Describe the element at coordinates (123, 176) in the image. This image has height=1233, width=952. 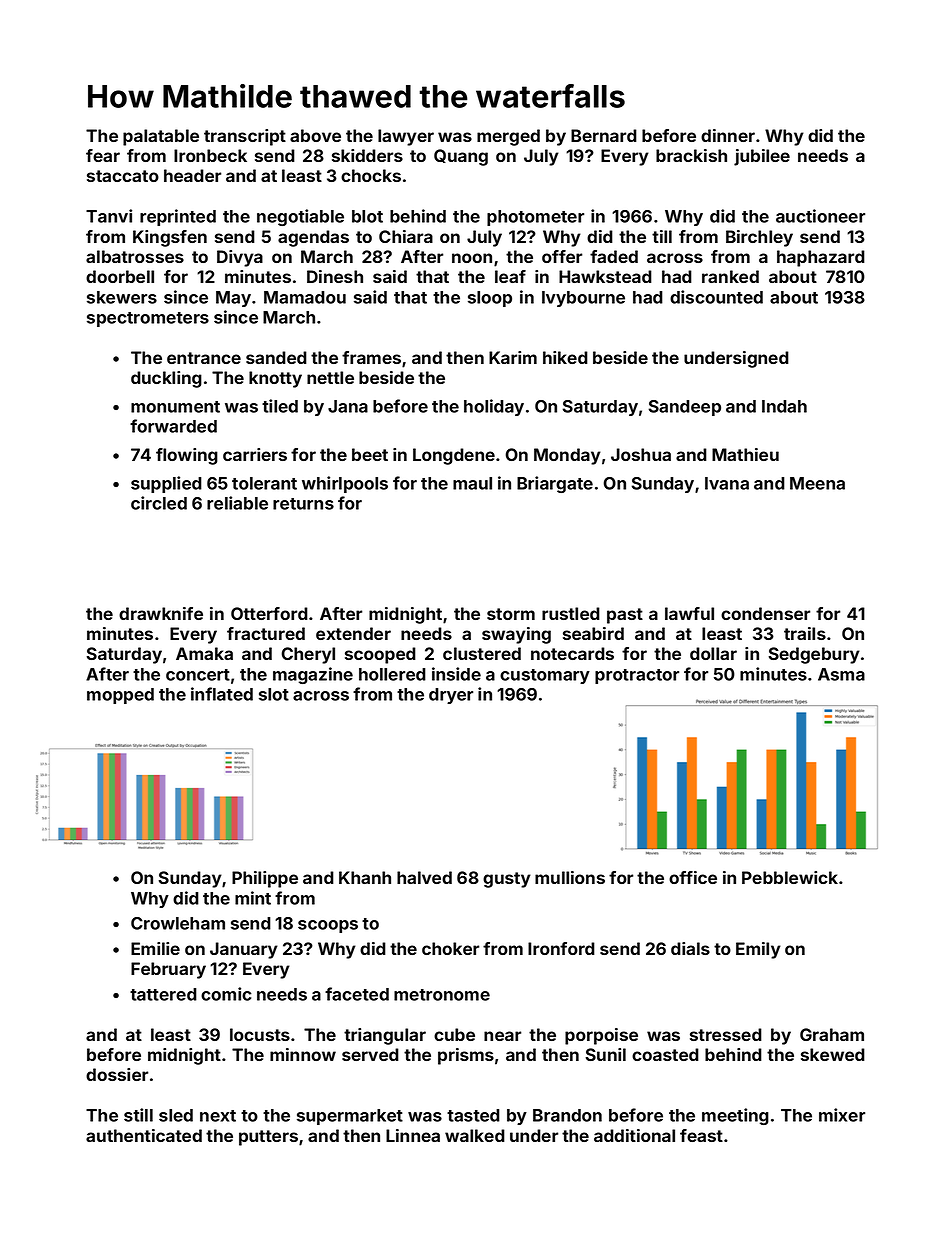
I see `staccato` at that location.
